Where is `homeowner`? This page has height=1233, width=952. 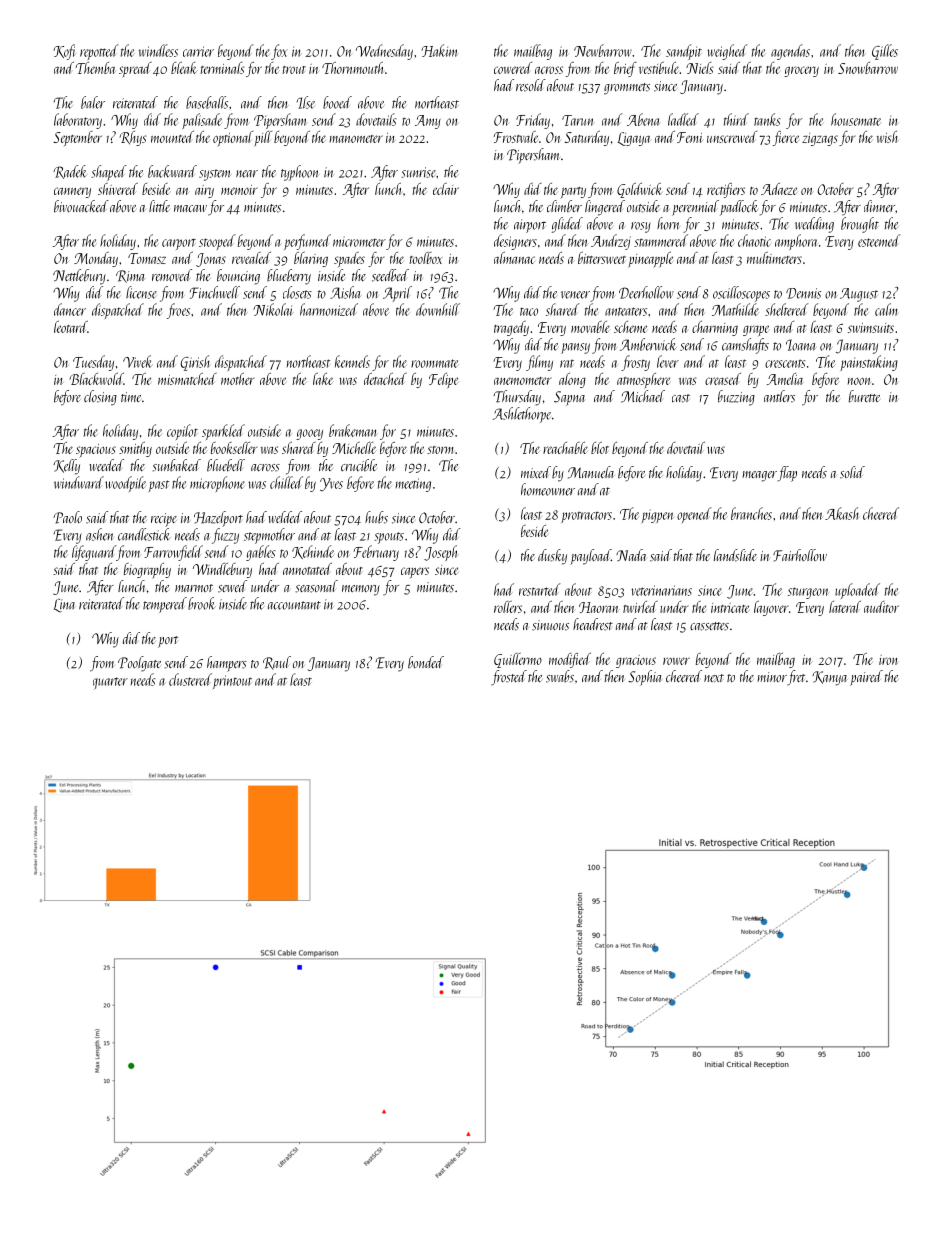
homeowner is located at coordinates (548, 489).
